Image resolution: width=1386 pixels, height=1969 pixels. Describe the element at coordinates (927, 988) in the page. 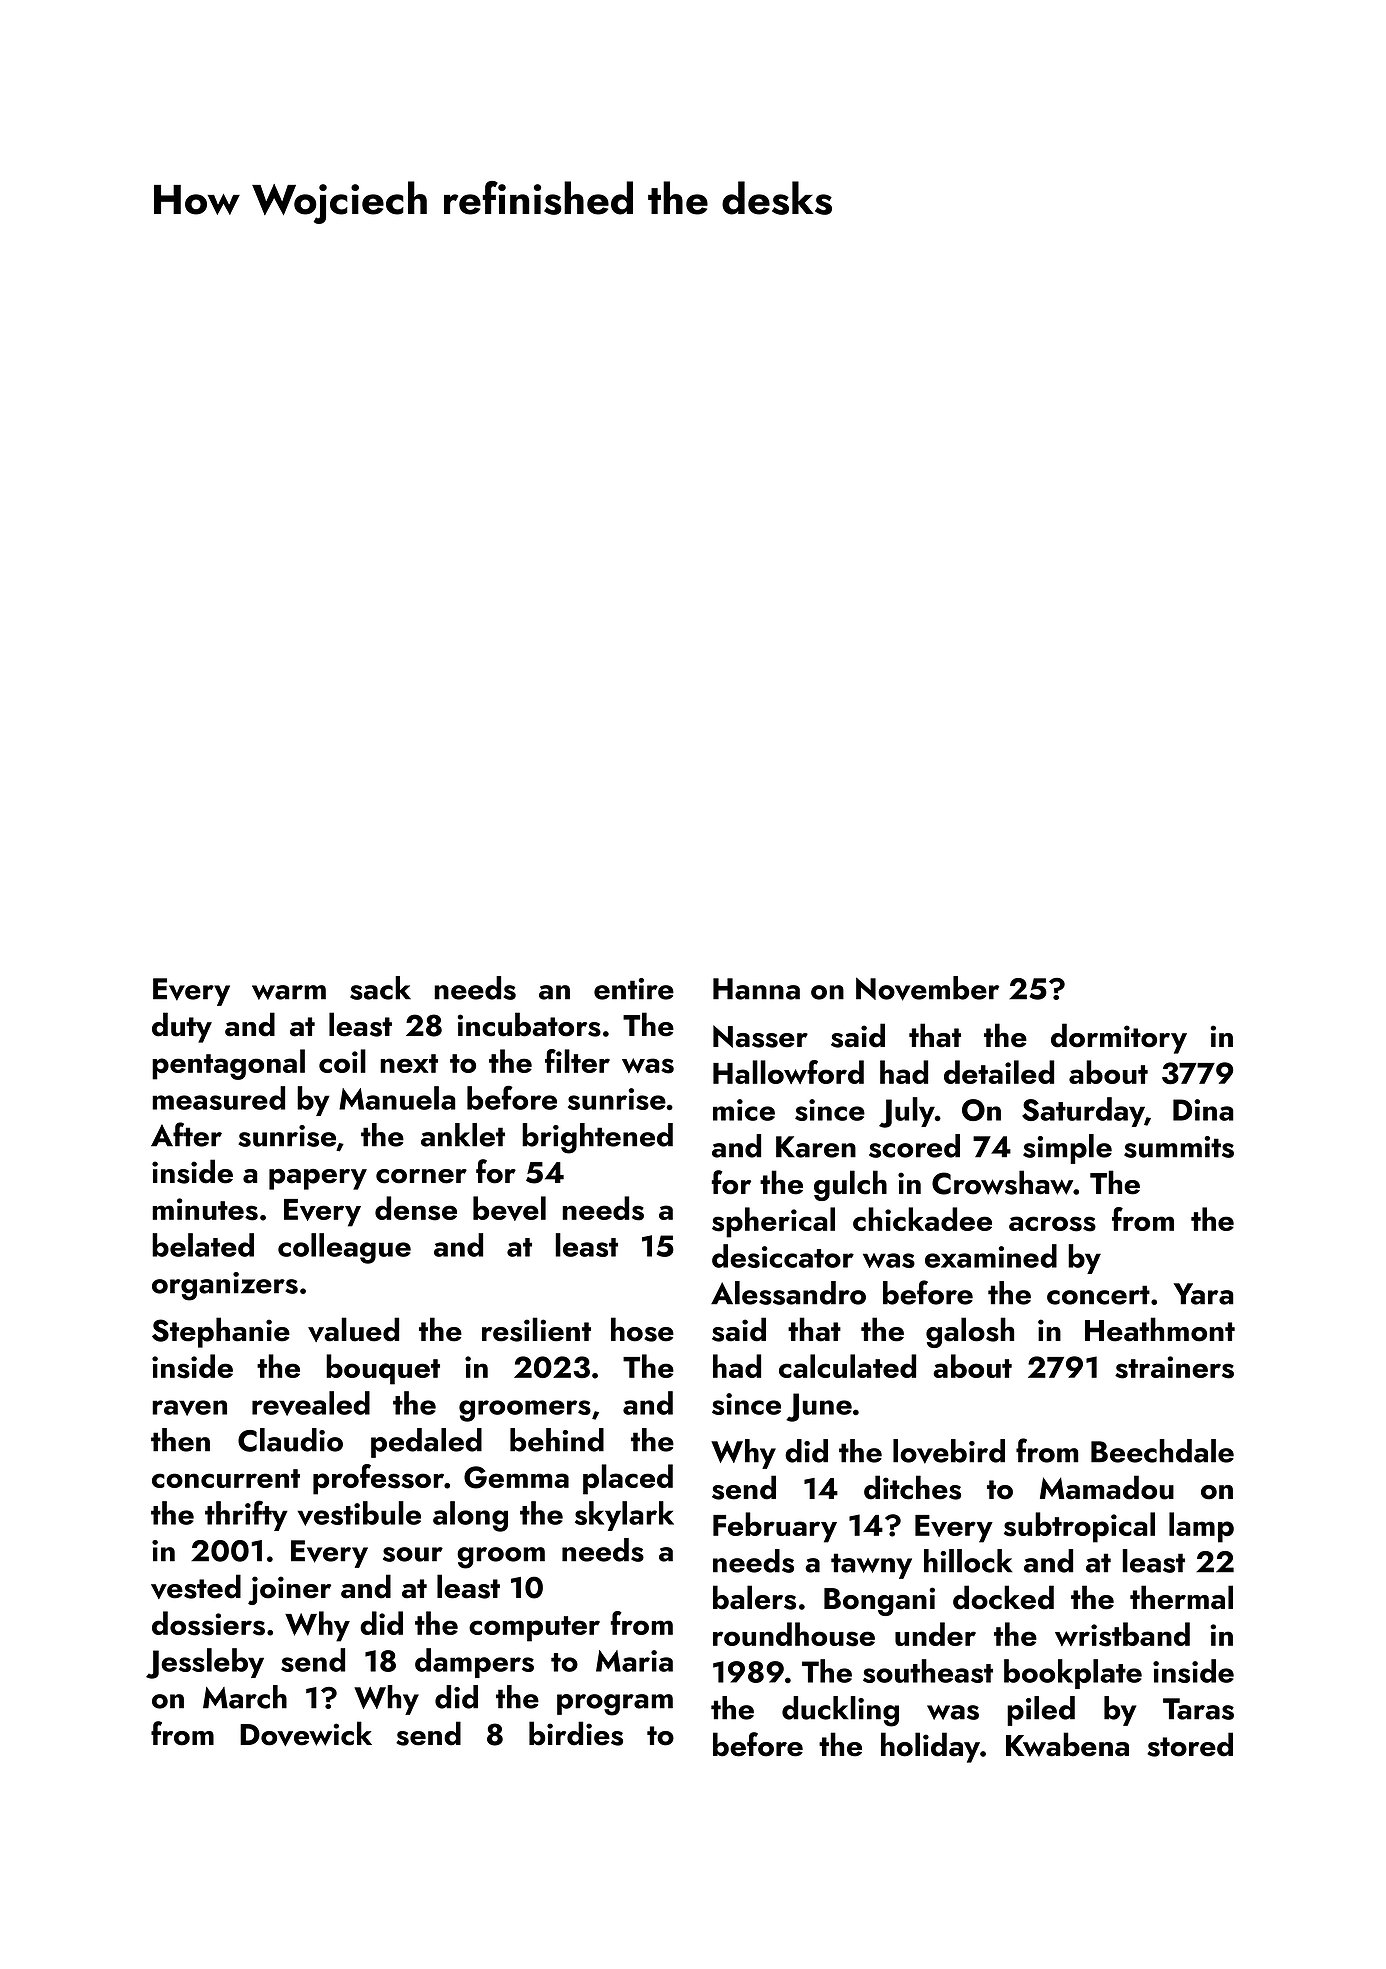

I see `November` at that location.
